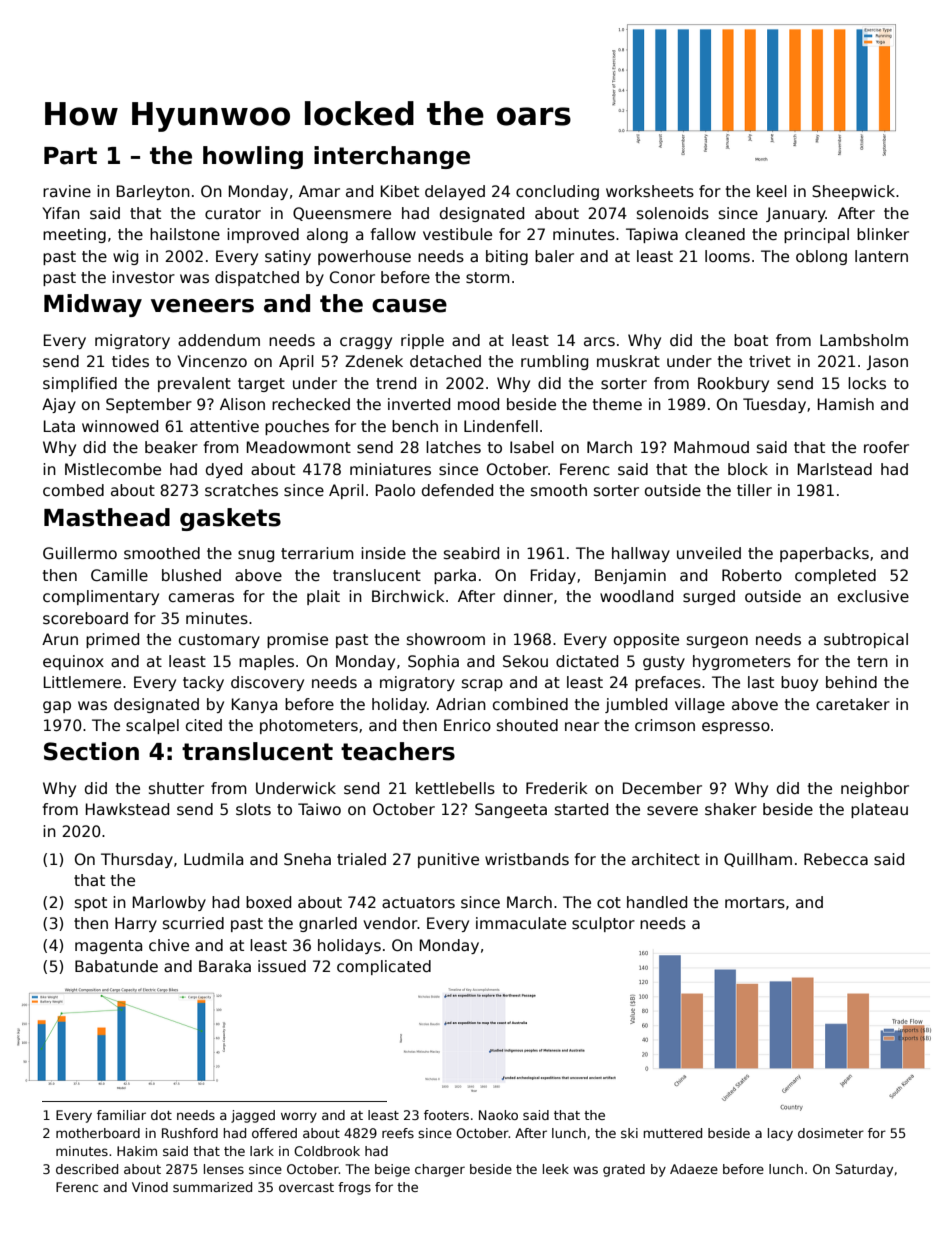 Image resolution: width=952 pixels, height=1233 pixels. I want to click on shaker, so click(731, 809).
